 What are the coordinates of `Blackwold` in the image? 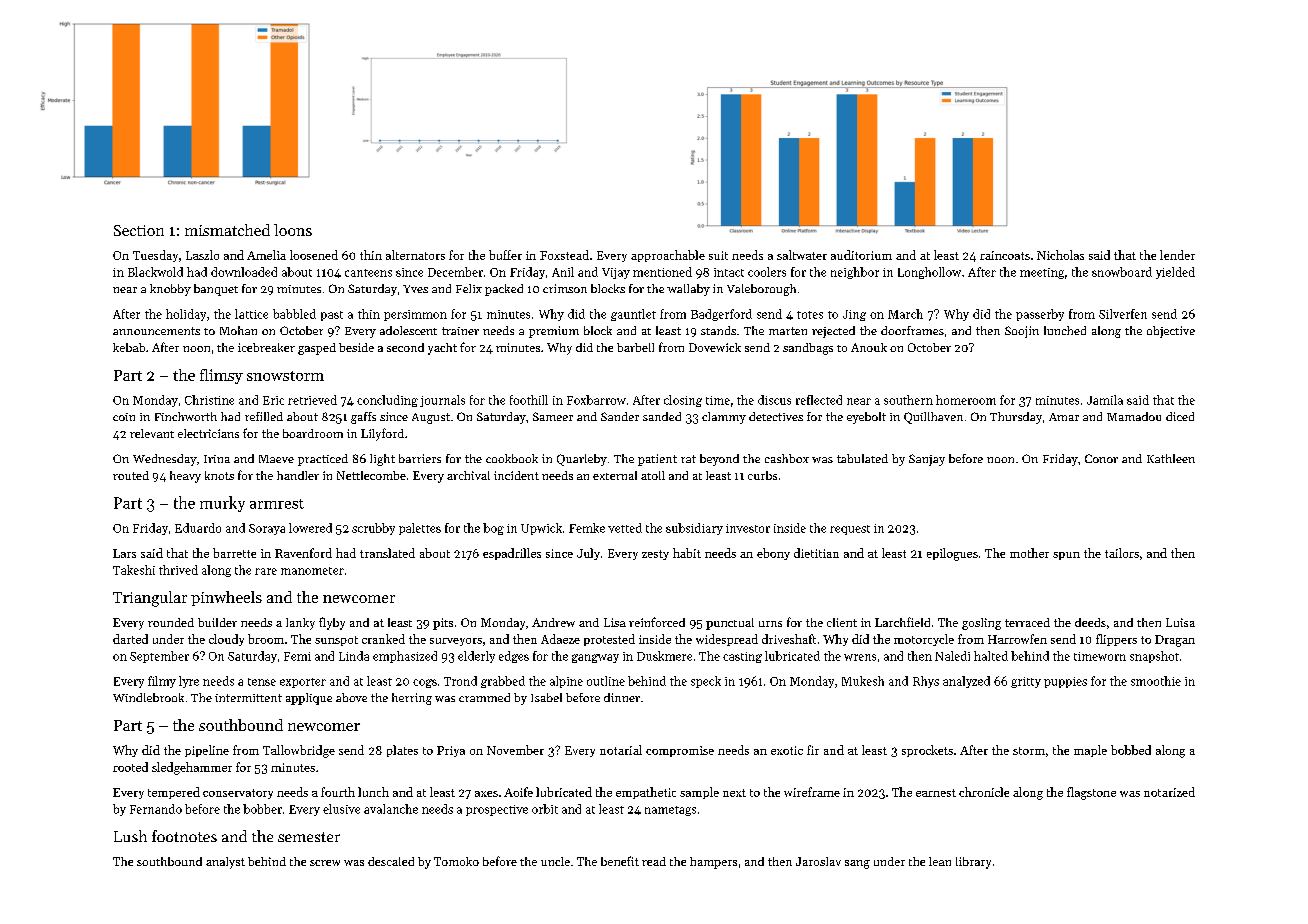 It's located at (155, 272).
